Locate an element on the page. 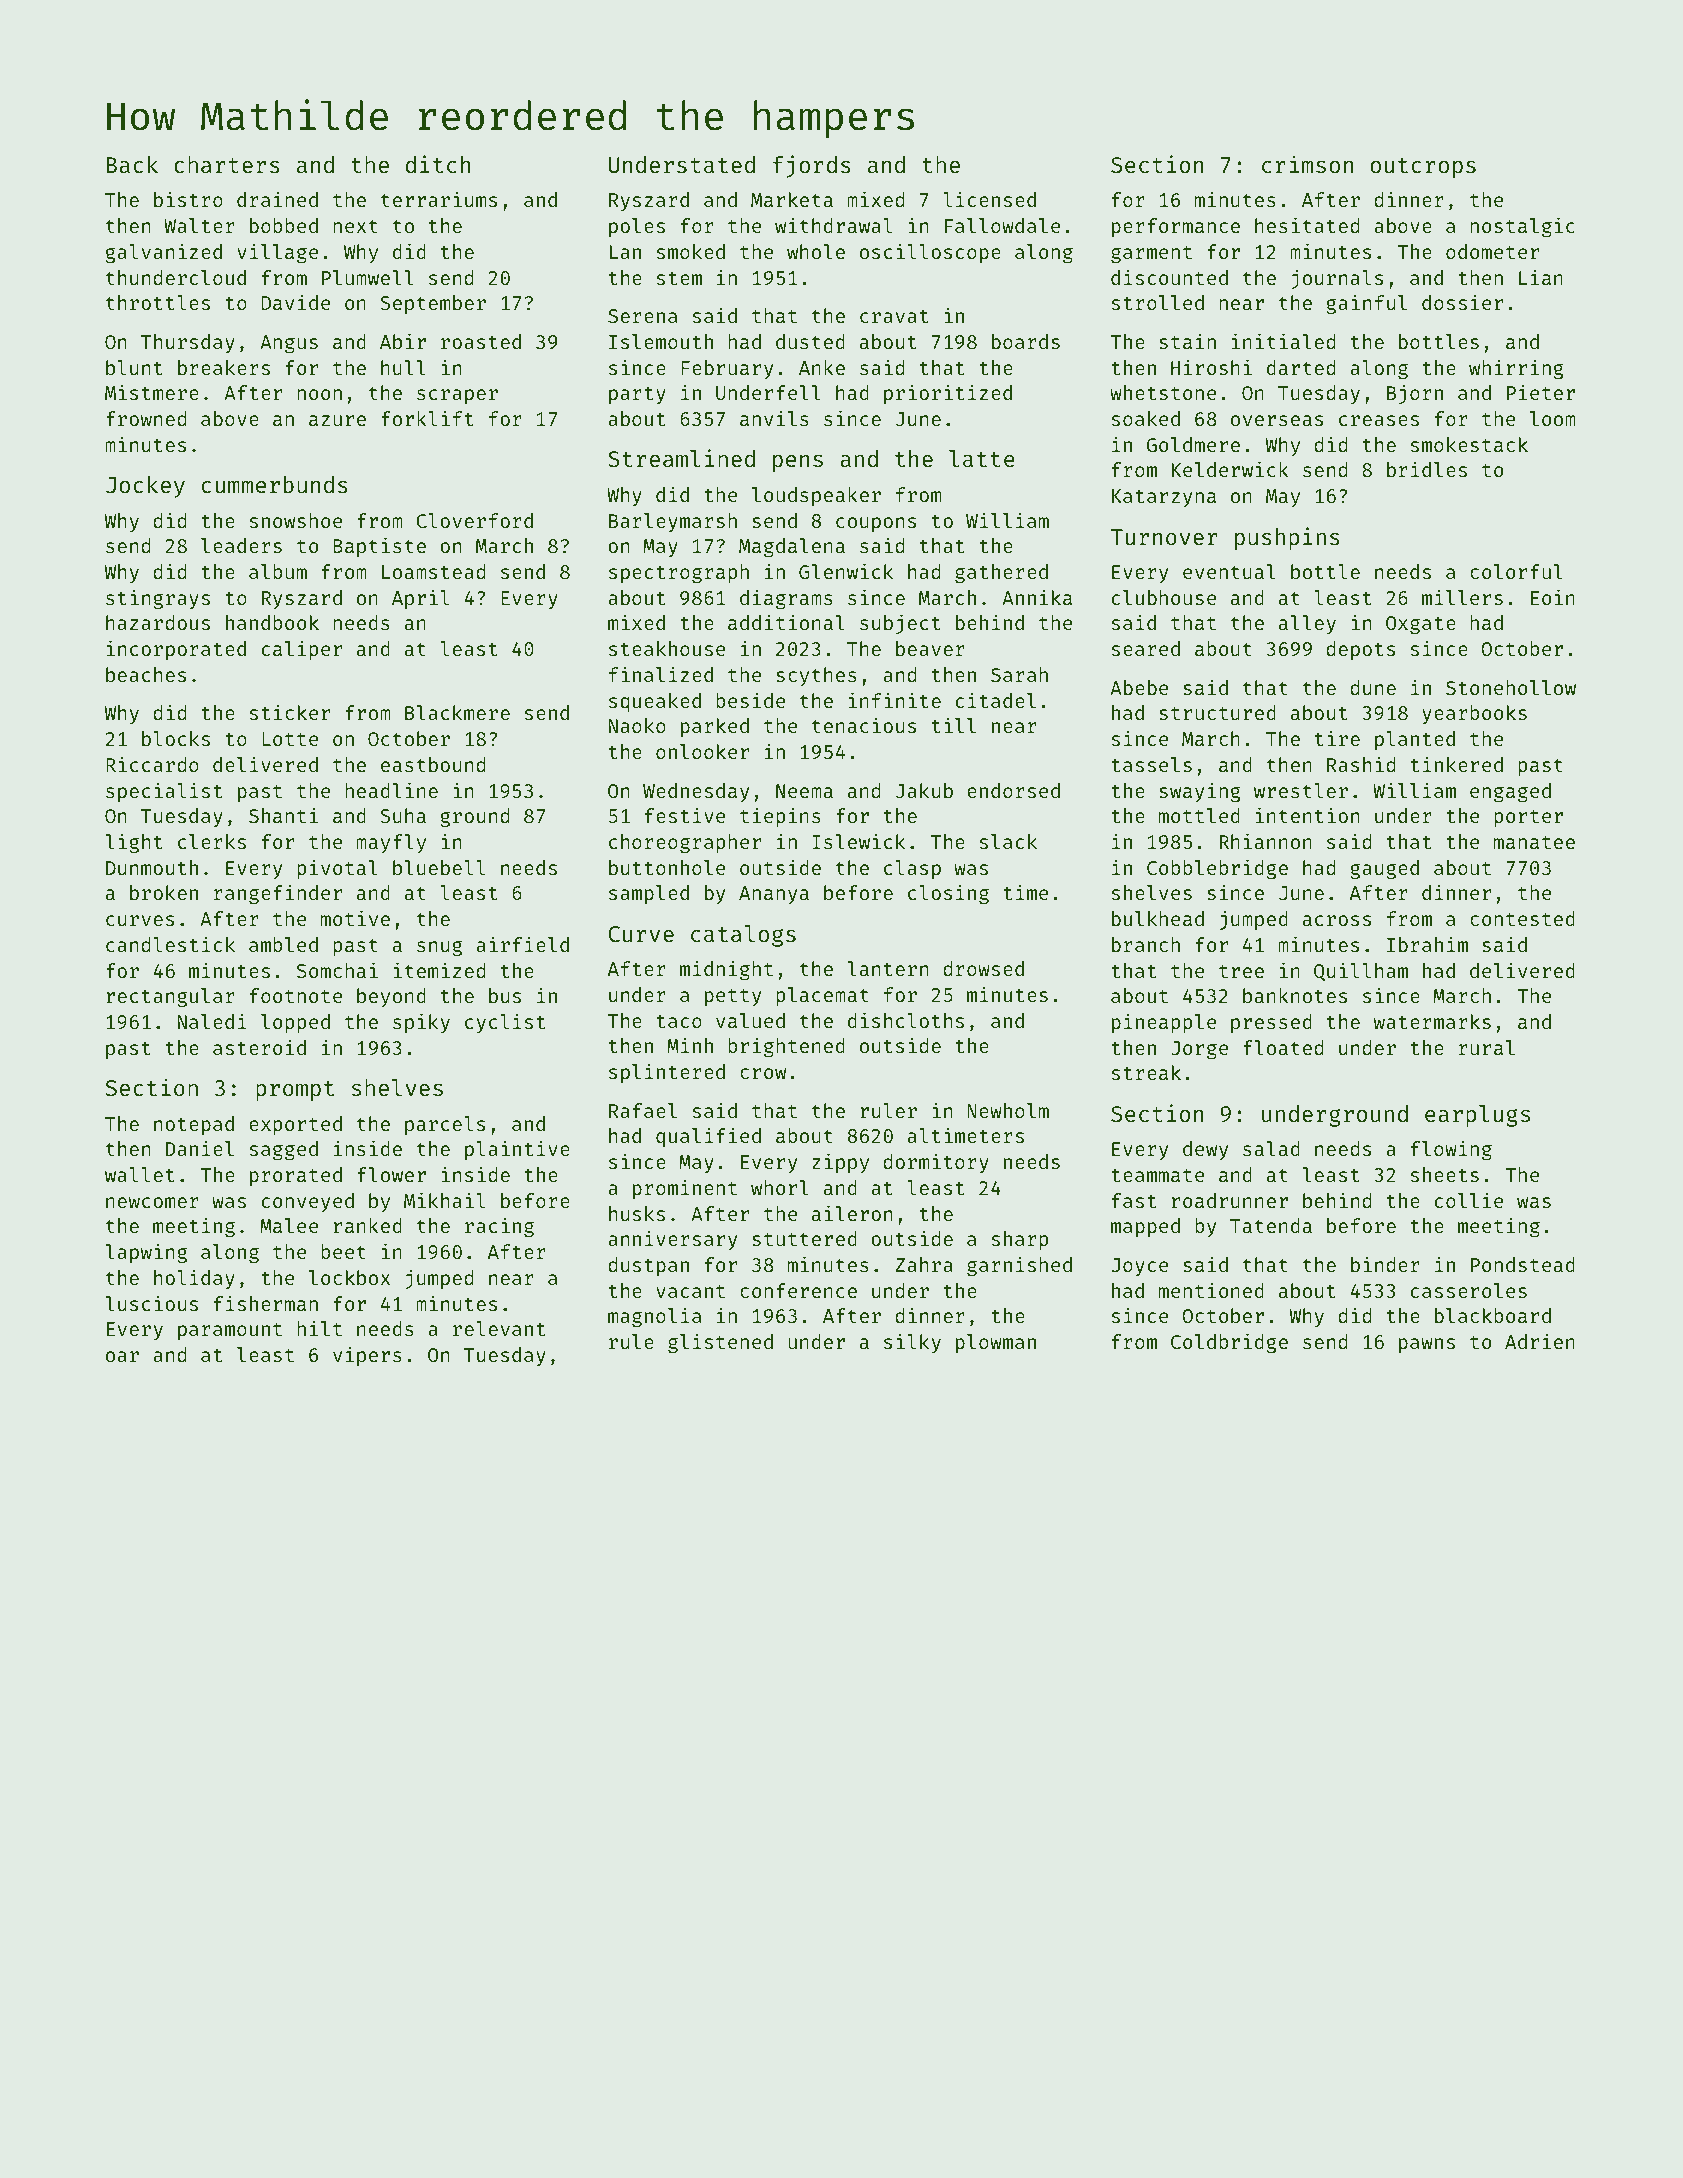 The image size is (1683, 2178). Lian is located at coordinates (1541, 277).
